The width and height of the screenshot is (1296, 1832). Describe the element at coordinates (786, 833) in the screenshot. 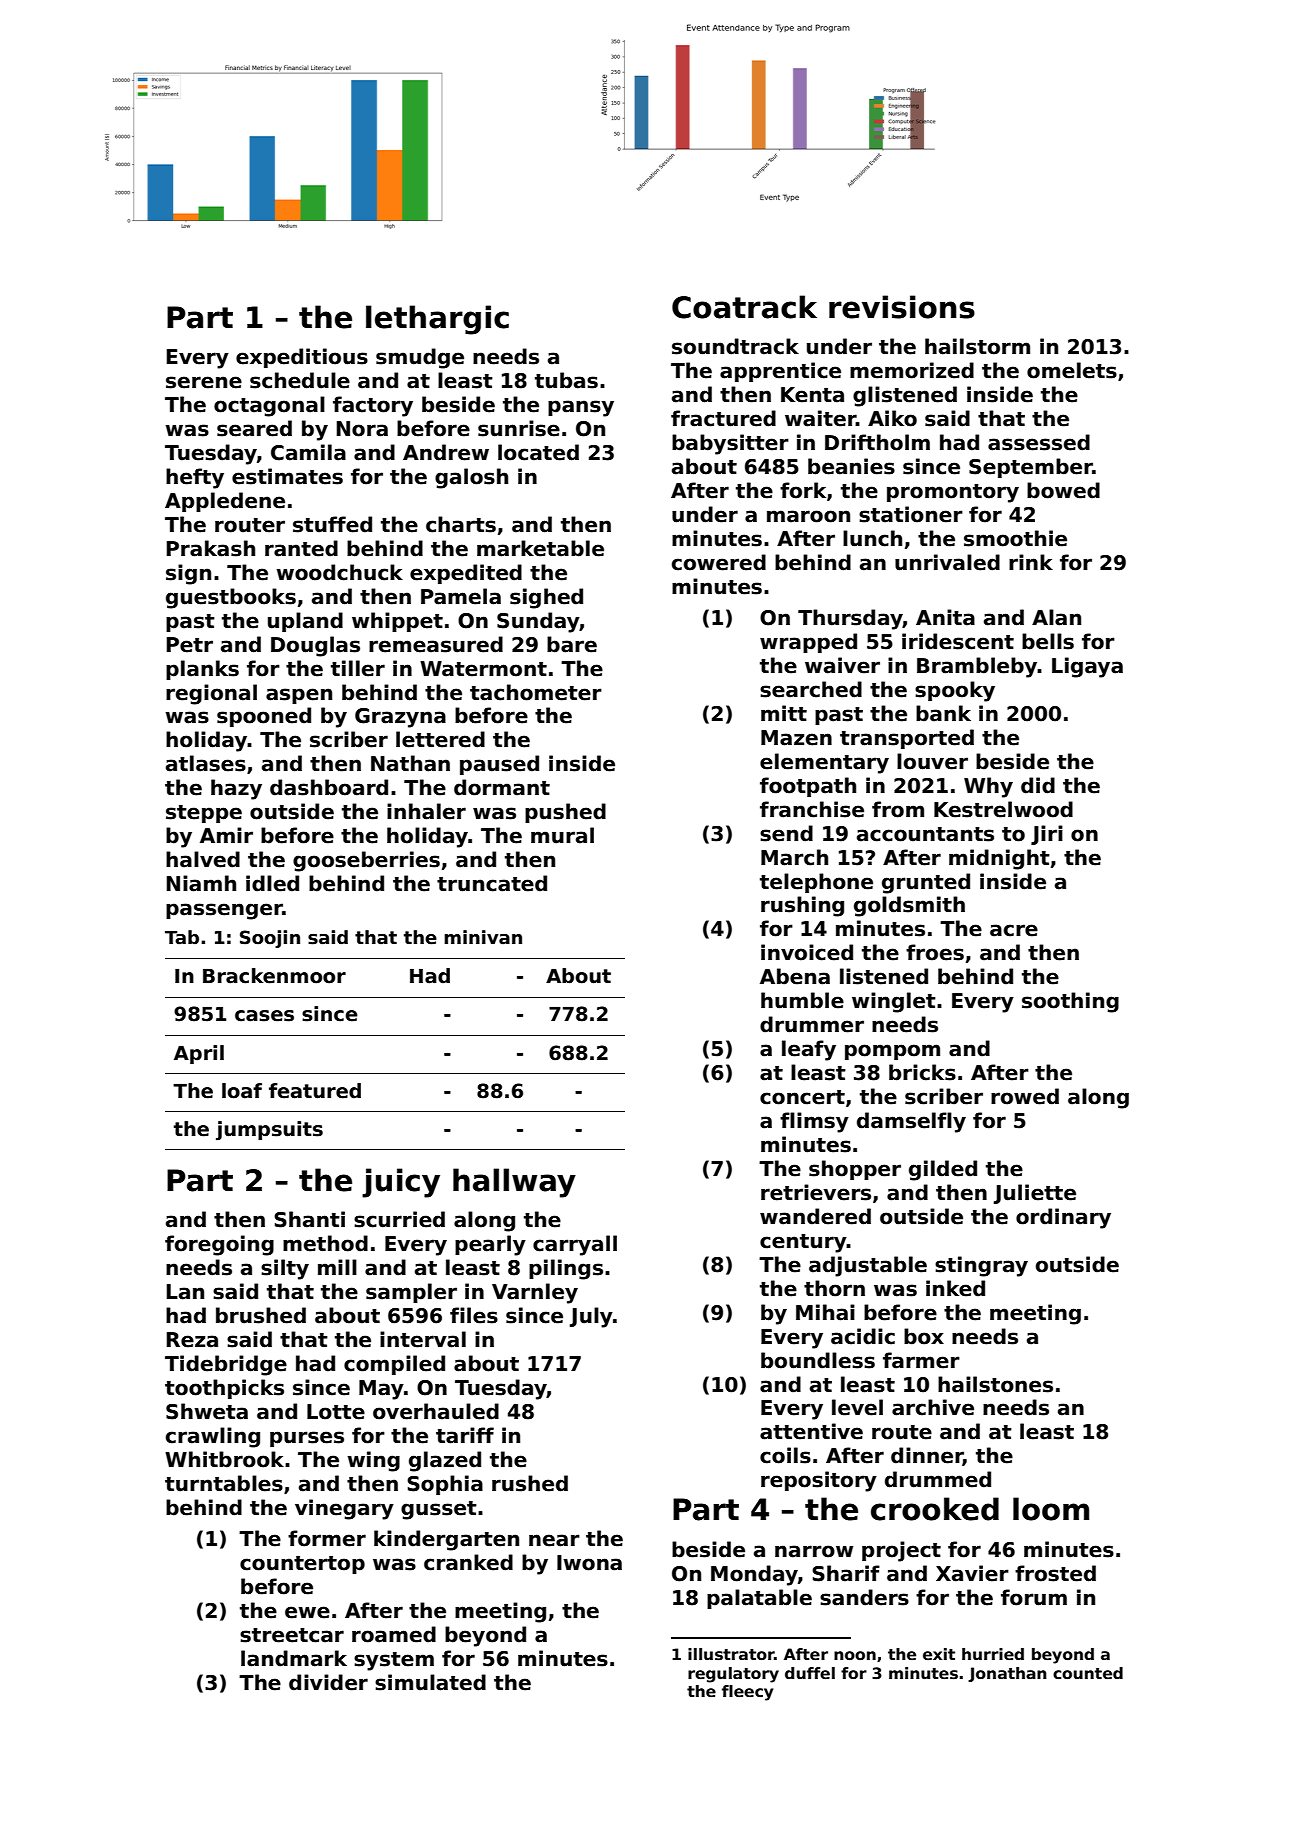

I see `send` at that location.
